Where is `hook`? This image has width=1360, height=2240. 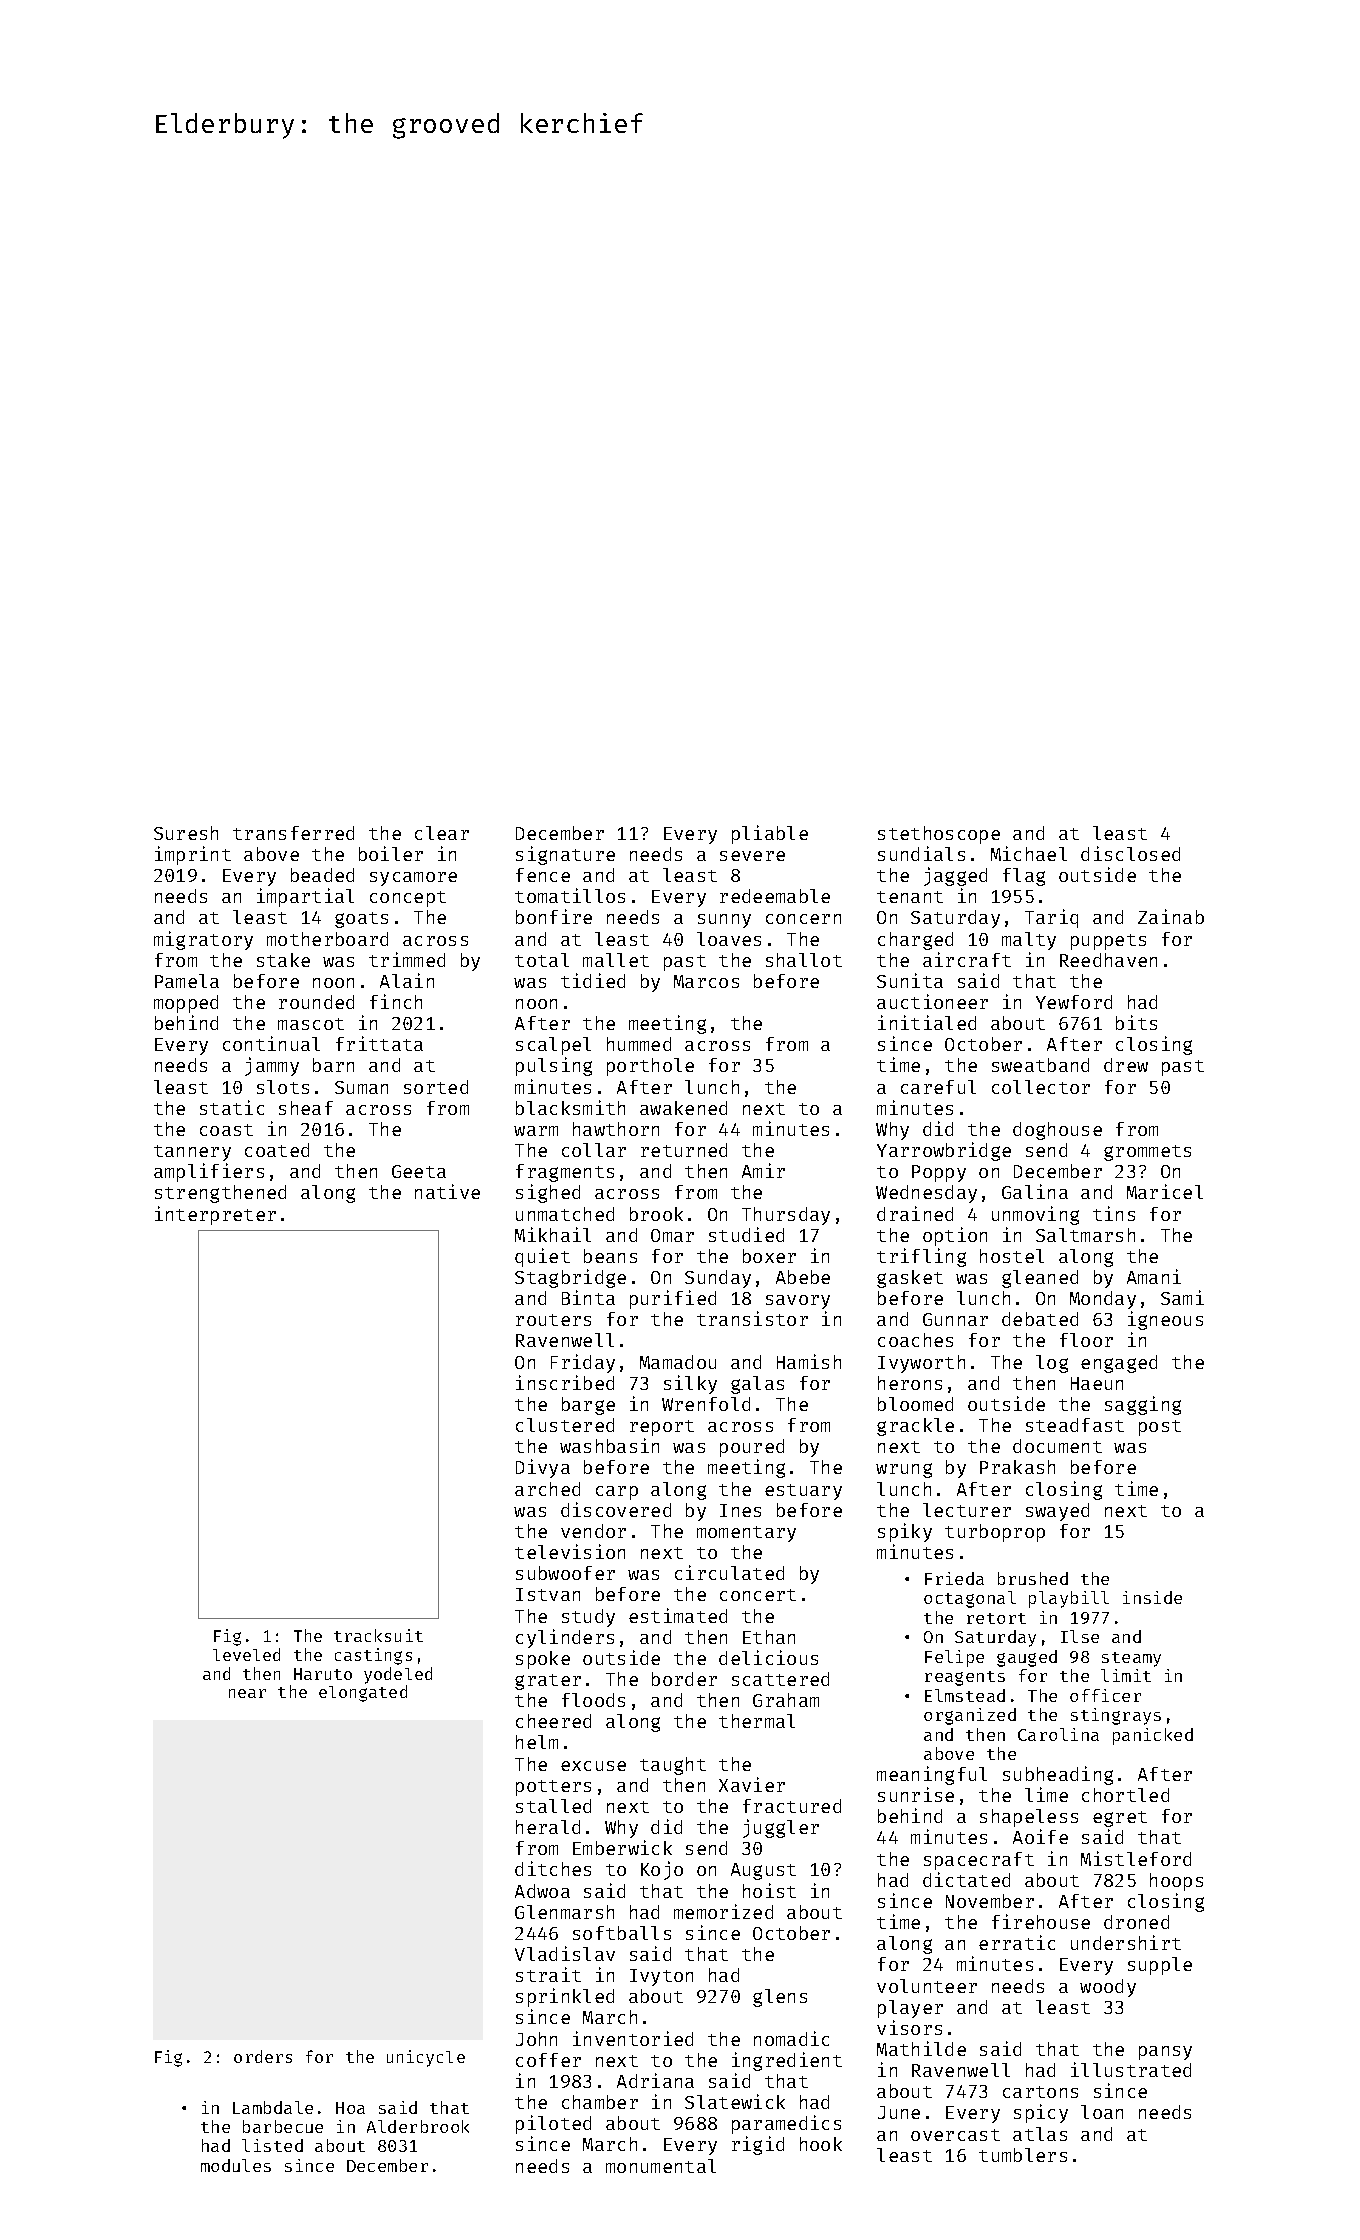
hook is located at coordinates (821, 2144).
